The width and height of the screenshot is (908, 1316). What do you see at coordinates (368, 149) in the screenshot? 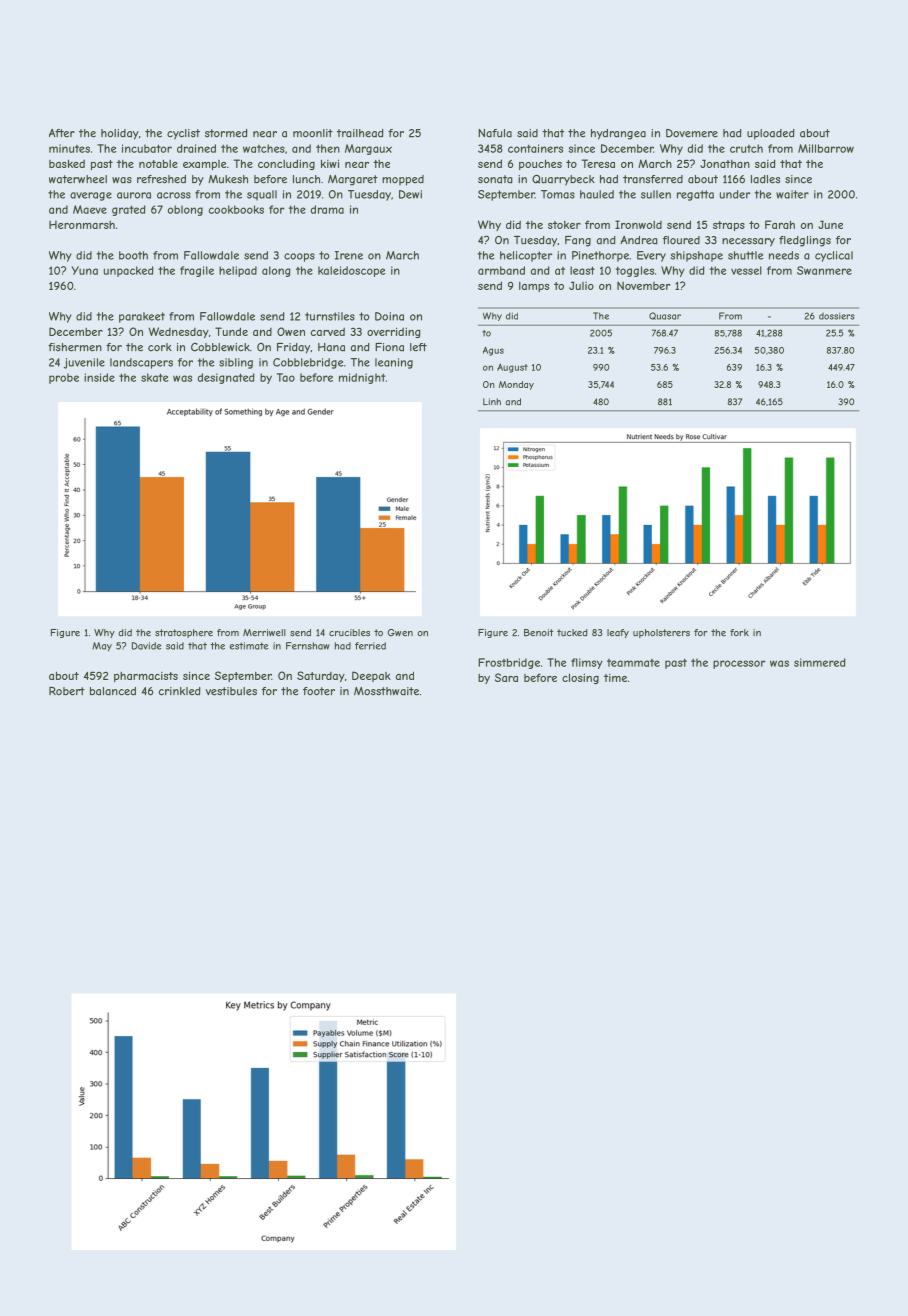
I see `Margaux` at bounding box center [368, 149].
